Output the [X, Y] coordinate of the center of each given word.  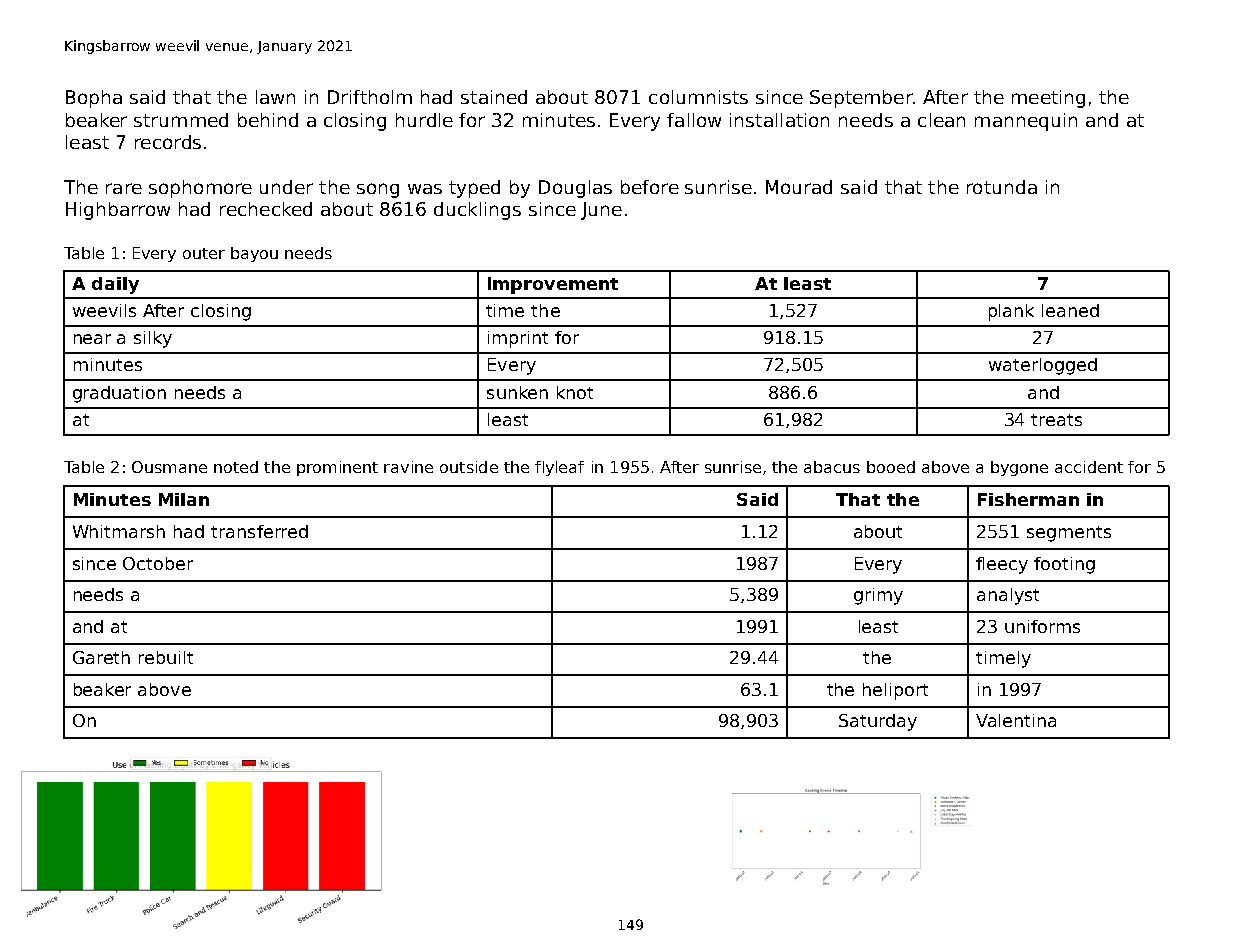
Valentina [1016, 720]
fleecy [1002, 565]
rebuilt [166, 657]
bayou [254, 254]
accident [1089, 467]
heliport [895, 691]
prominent [337, 468]
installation [779, 120]
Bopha [94, 99]
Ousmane [169, 467]
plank [1011, 312]
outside [469, 467]
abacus [832, 467]
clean [941, 120]
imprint [518, 339]
